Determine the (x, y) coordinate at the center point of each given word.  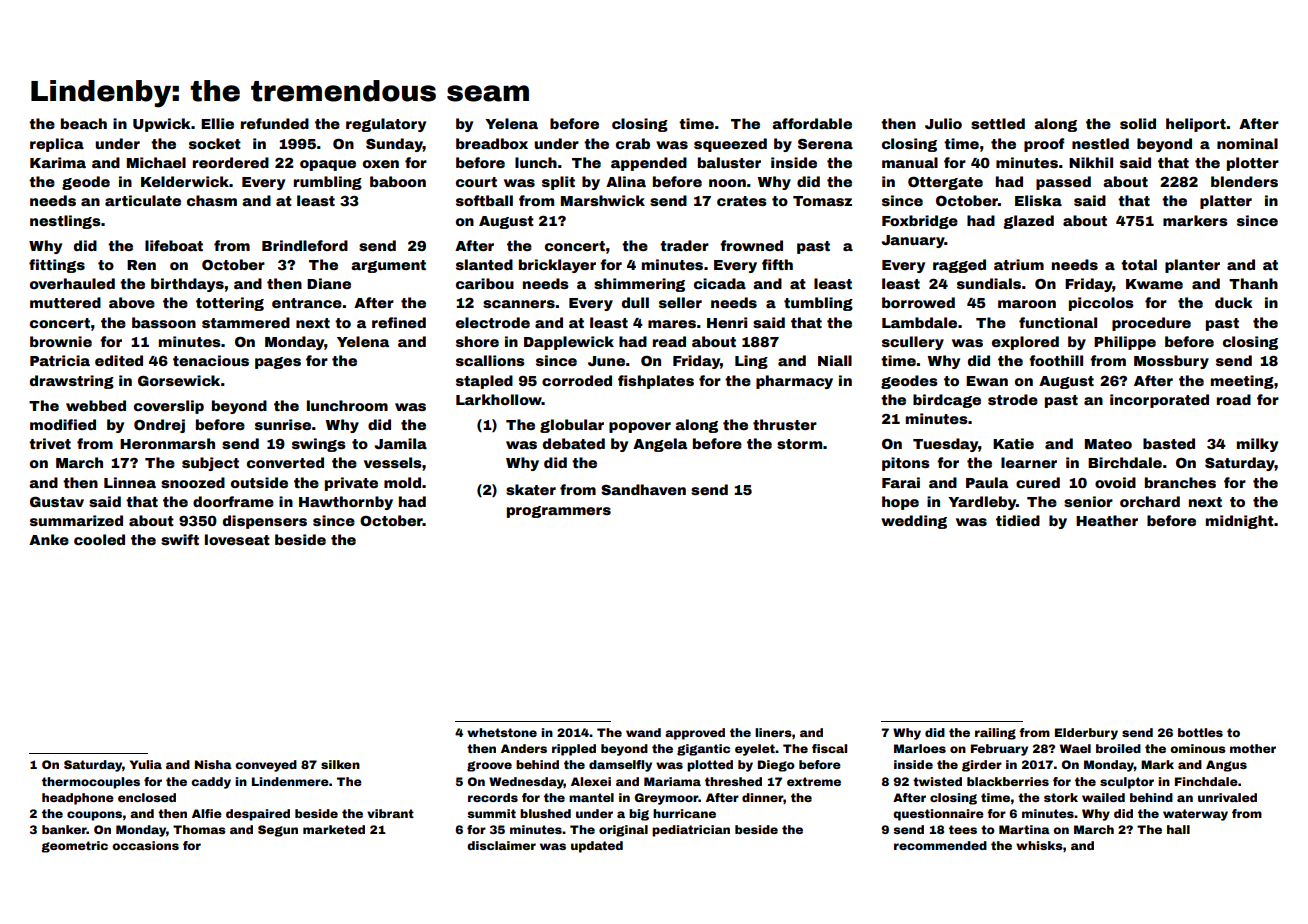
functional (1058, 322)
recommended (940, 845)
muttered (65, 302)
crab (633, 143)
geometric (75, 847)
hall (1178, 829)
